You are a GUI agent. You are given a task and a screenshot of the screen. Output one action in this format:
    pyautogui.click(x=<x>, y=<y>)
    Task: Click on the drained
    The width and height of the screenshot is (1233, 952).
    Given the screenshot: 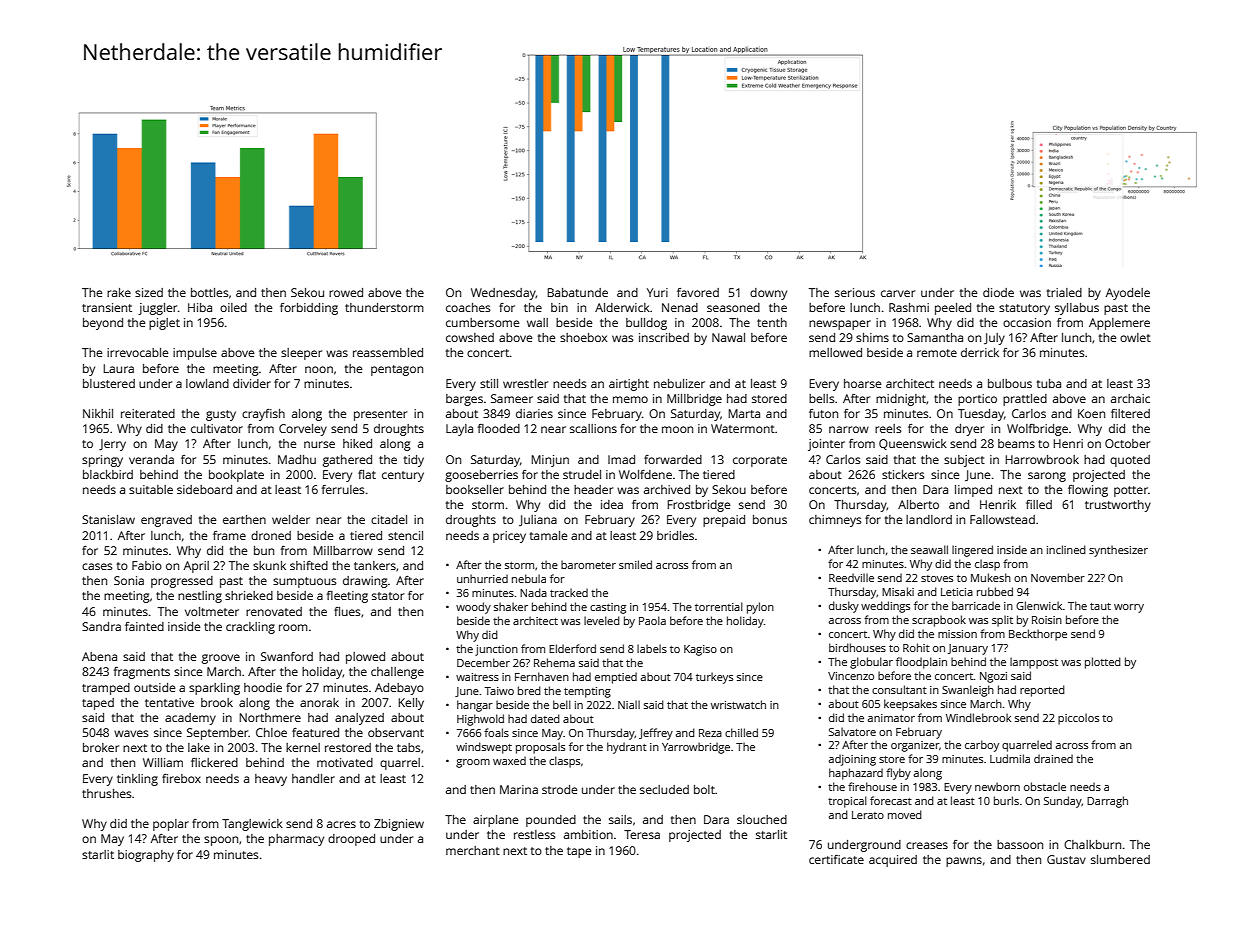 What is the action you would take?
    pyautogui.click(x=1053, y=758)
